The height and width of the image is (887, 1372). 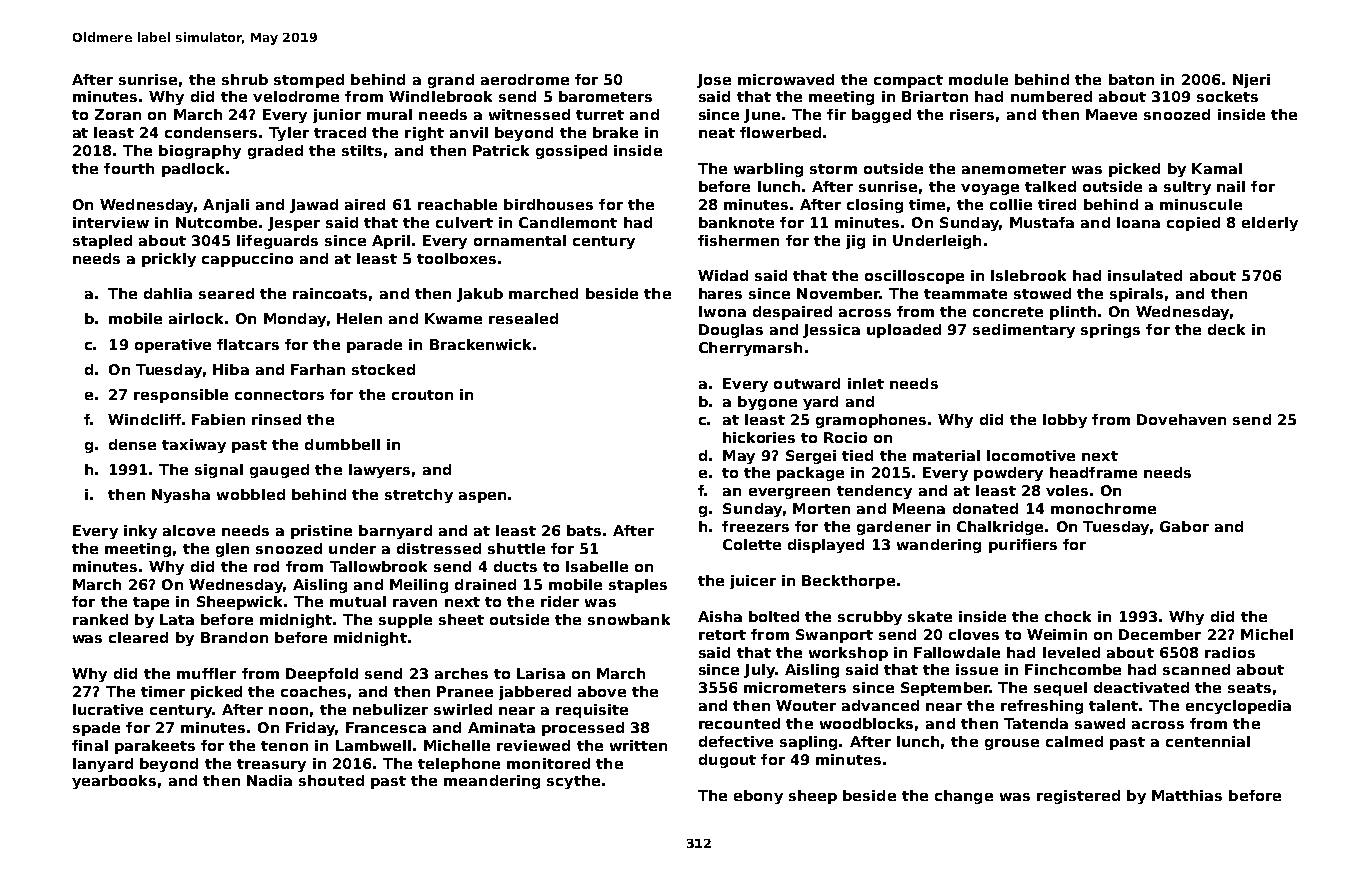 What do you see at coordinates (1201, 204) in the image?
I see `minuscule` at bounding box center [1201, 204].
